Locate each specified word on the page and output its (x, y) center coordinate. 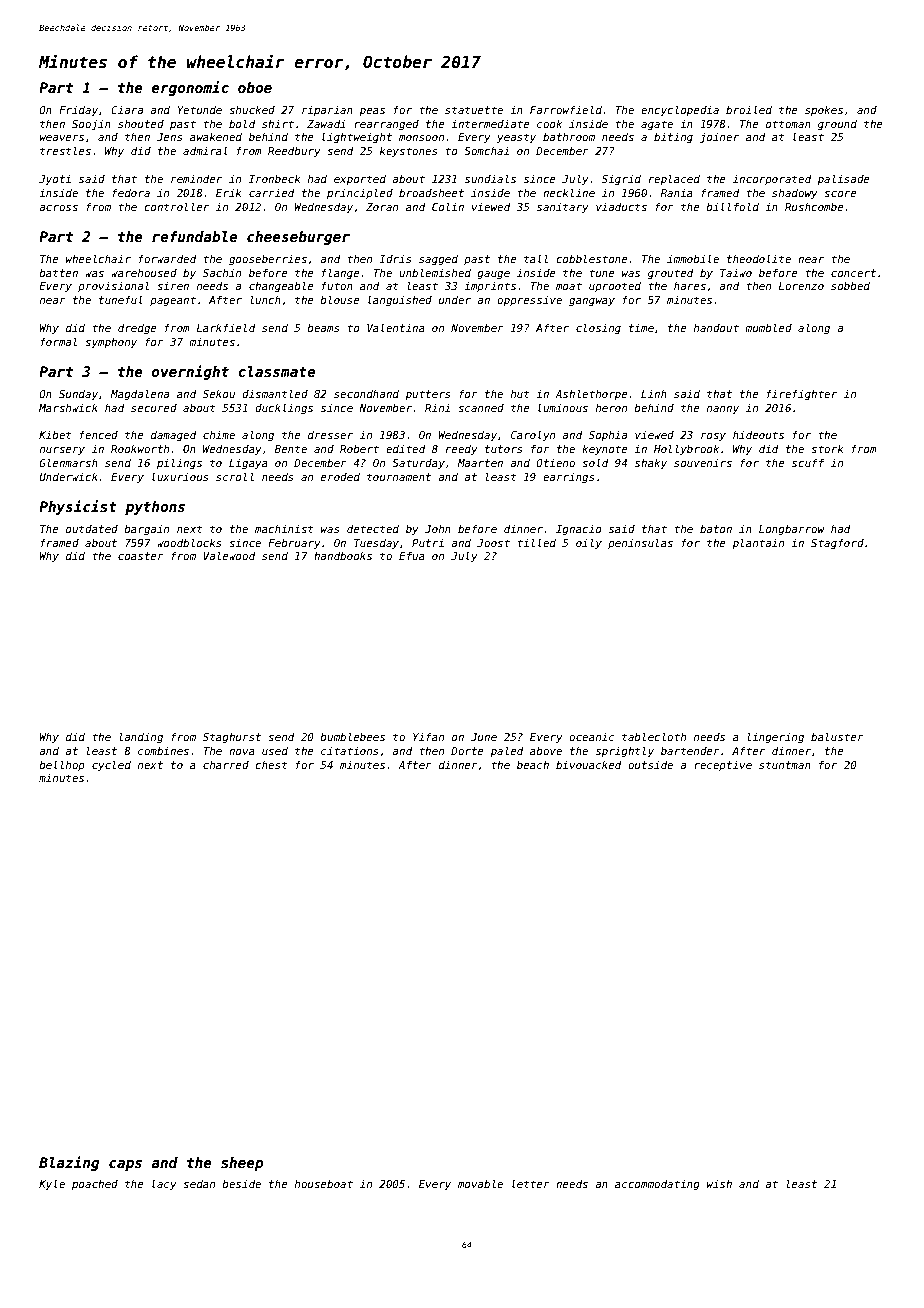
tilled (536, 542)
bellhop (62, 765)
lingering (775, 737)
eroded (340, 476)
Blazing (69, 1163)
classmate (276, 371)
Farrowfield (566, 109)
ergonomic (190, 88)
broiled (749, 109)
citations (350, 750)
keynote (605, 449)
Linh (654, 394)
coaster (141, 556)
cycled (111, 765)
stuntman (785, 765)
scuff (808, 462)
